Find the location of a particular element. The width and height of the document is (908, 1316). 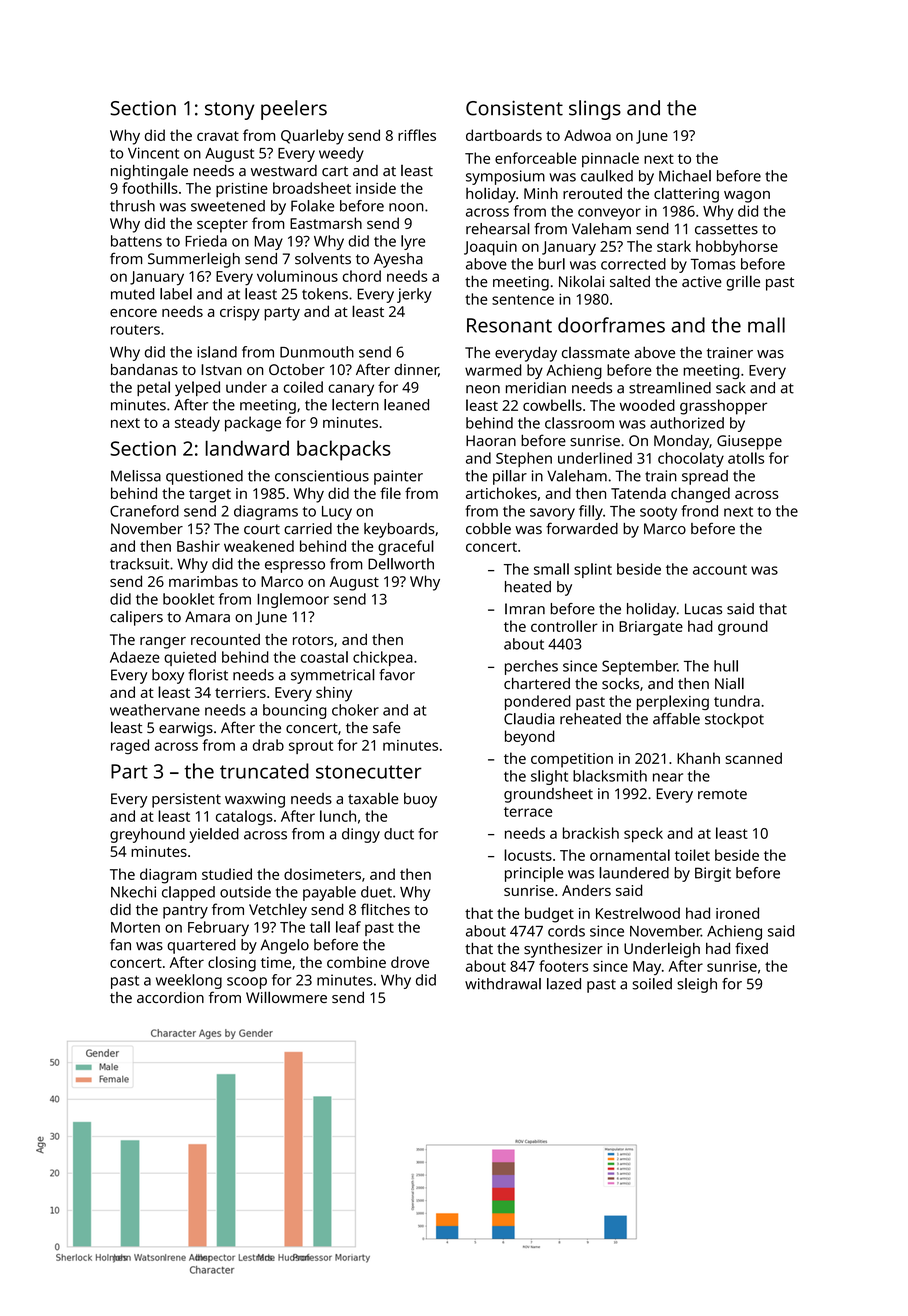

Kestrelwood is located at coordinates (638, 913).
